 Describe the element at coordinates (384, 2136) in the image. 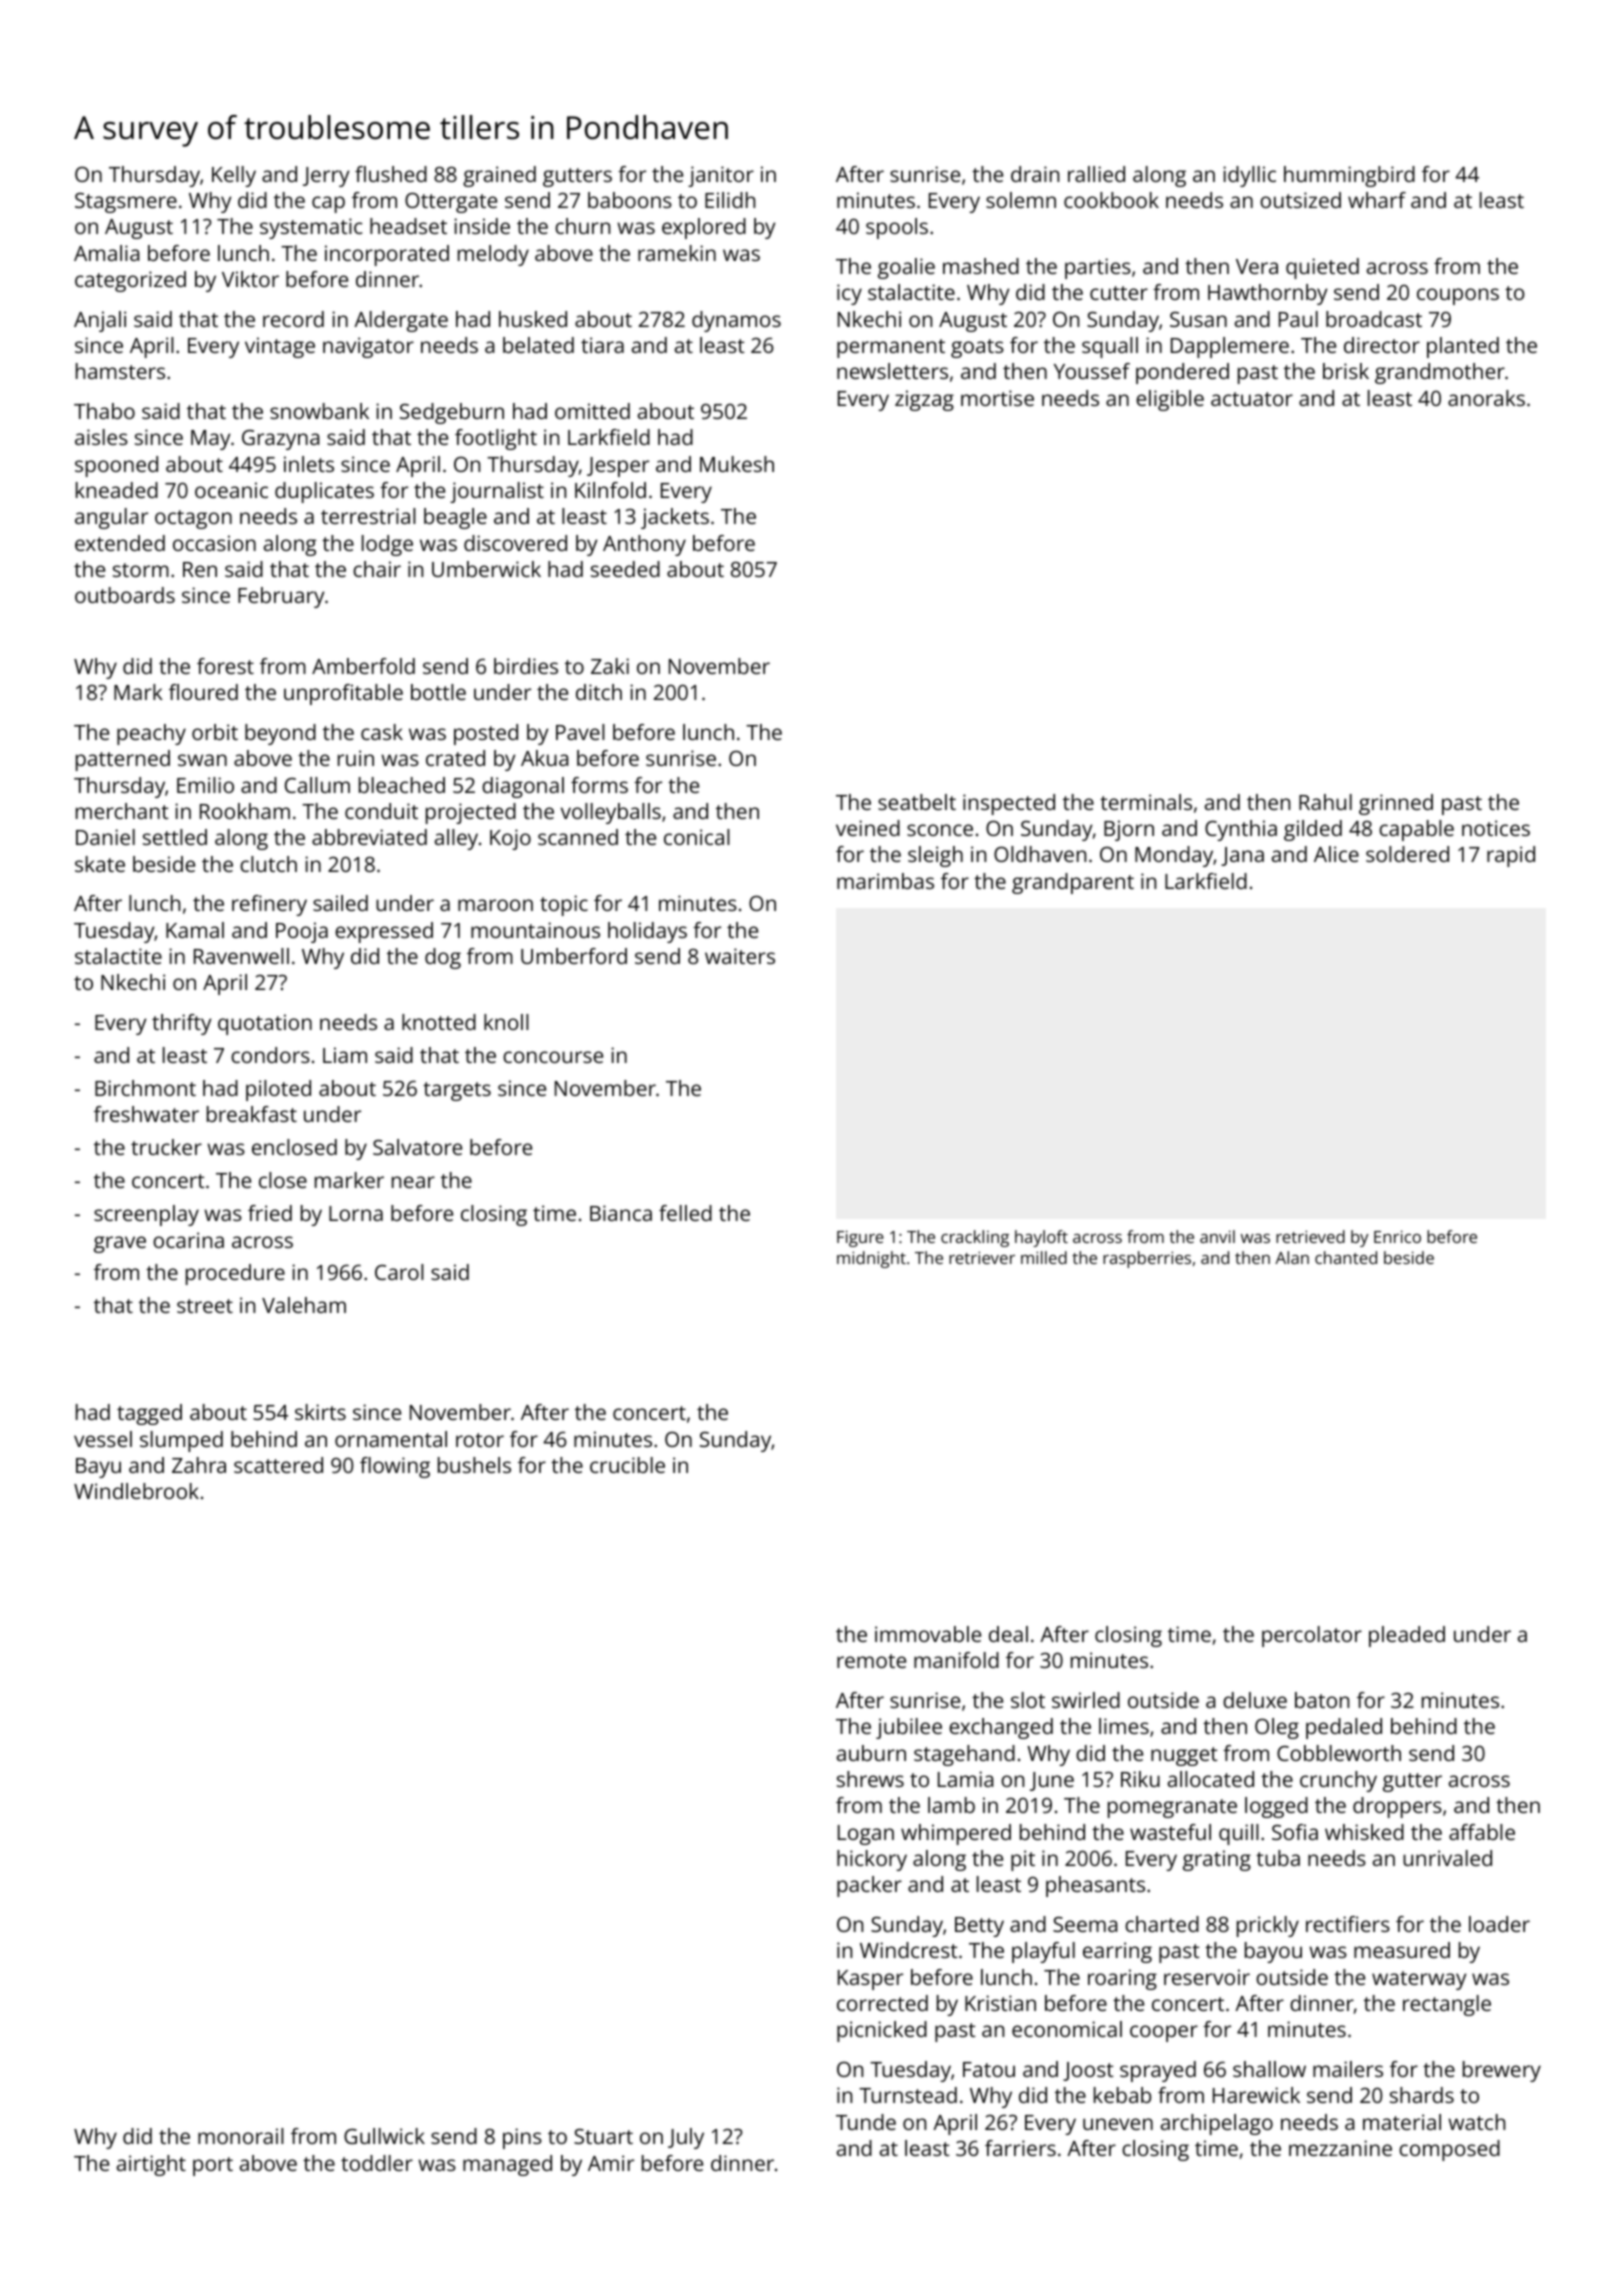

I see `Gullwick` at that location.
